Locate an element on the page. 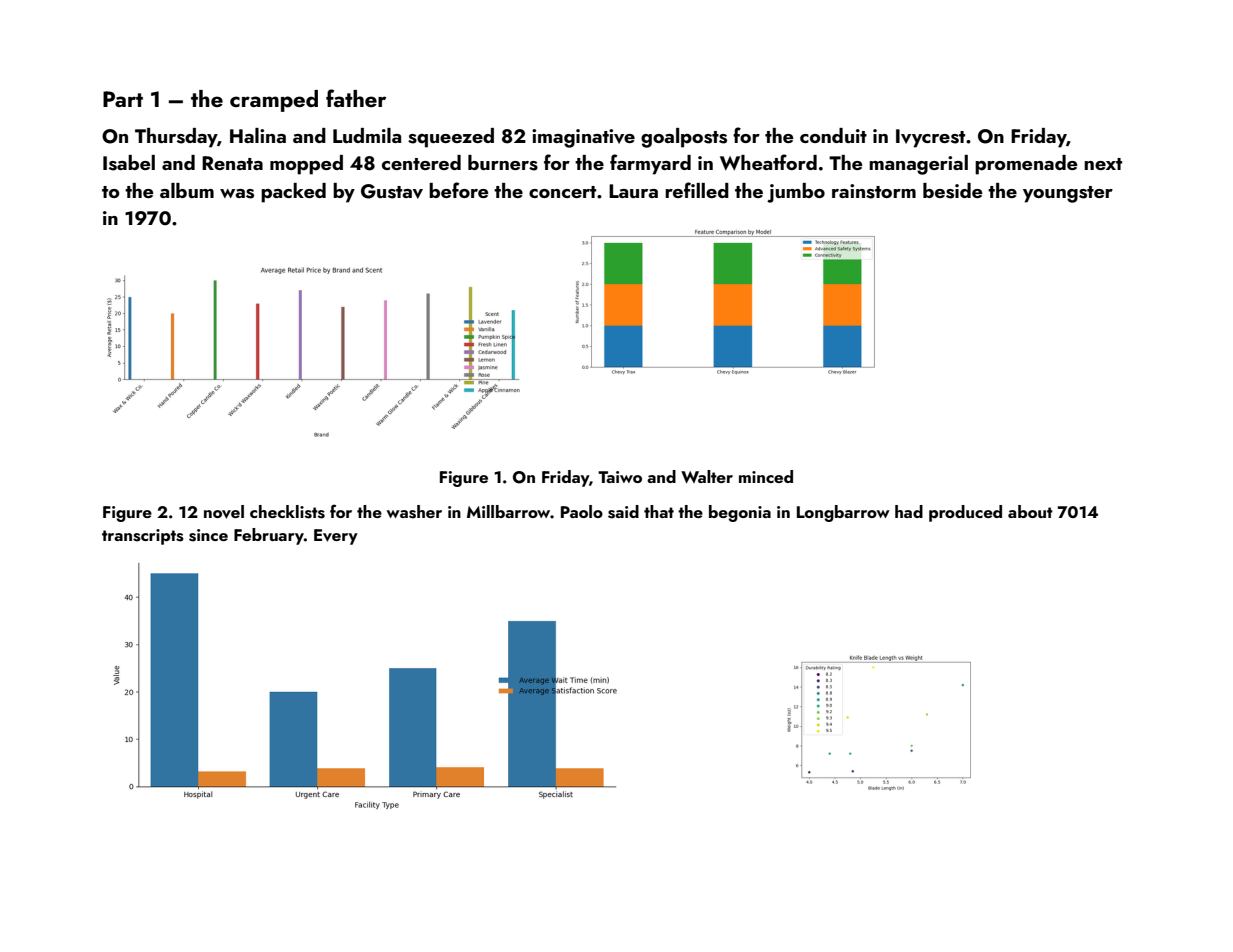 Image resolution: width=1233 pixels, height=952 pixels. about is located at coordinates (1030, 511).
